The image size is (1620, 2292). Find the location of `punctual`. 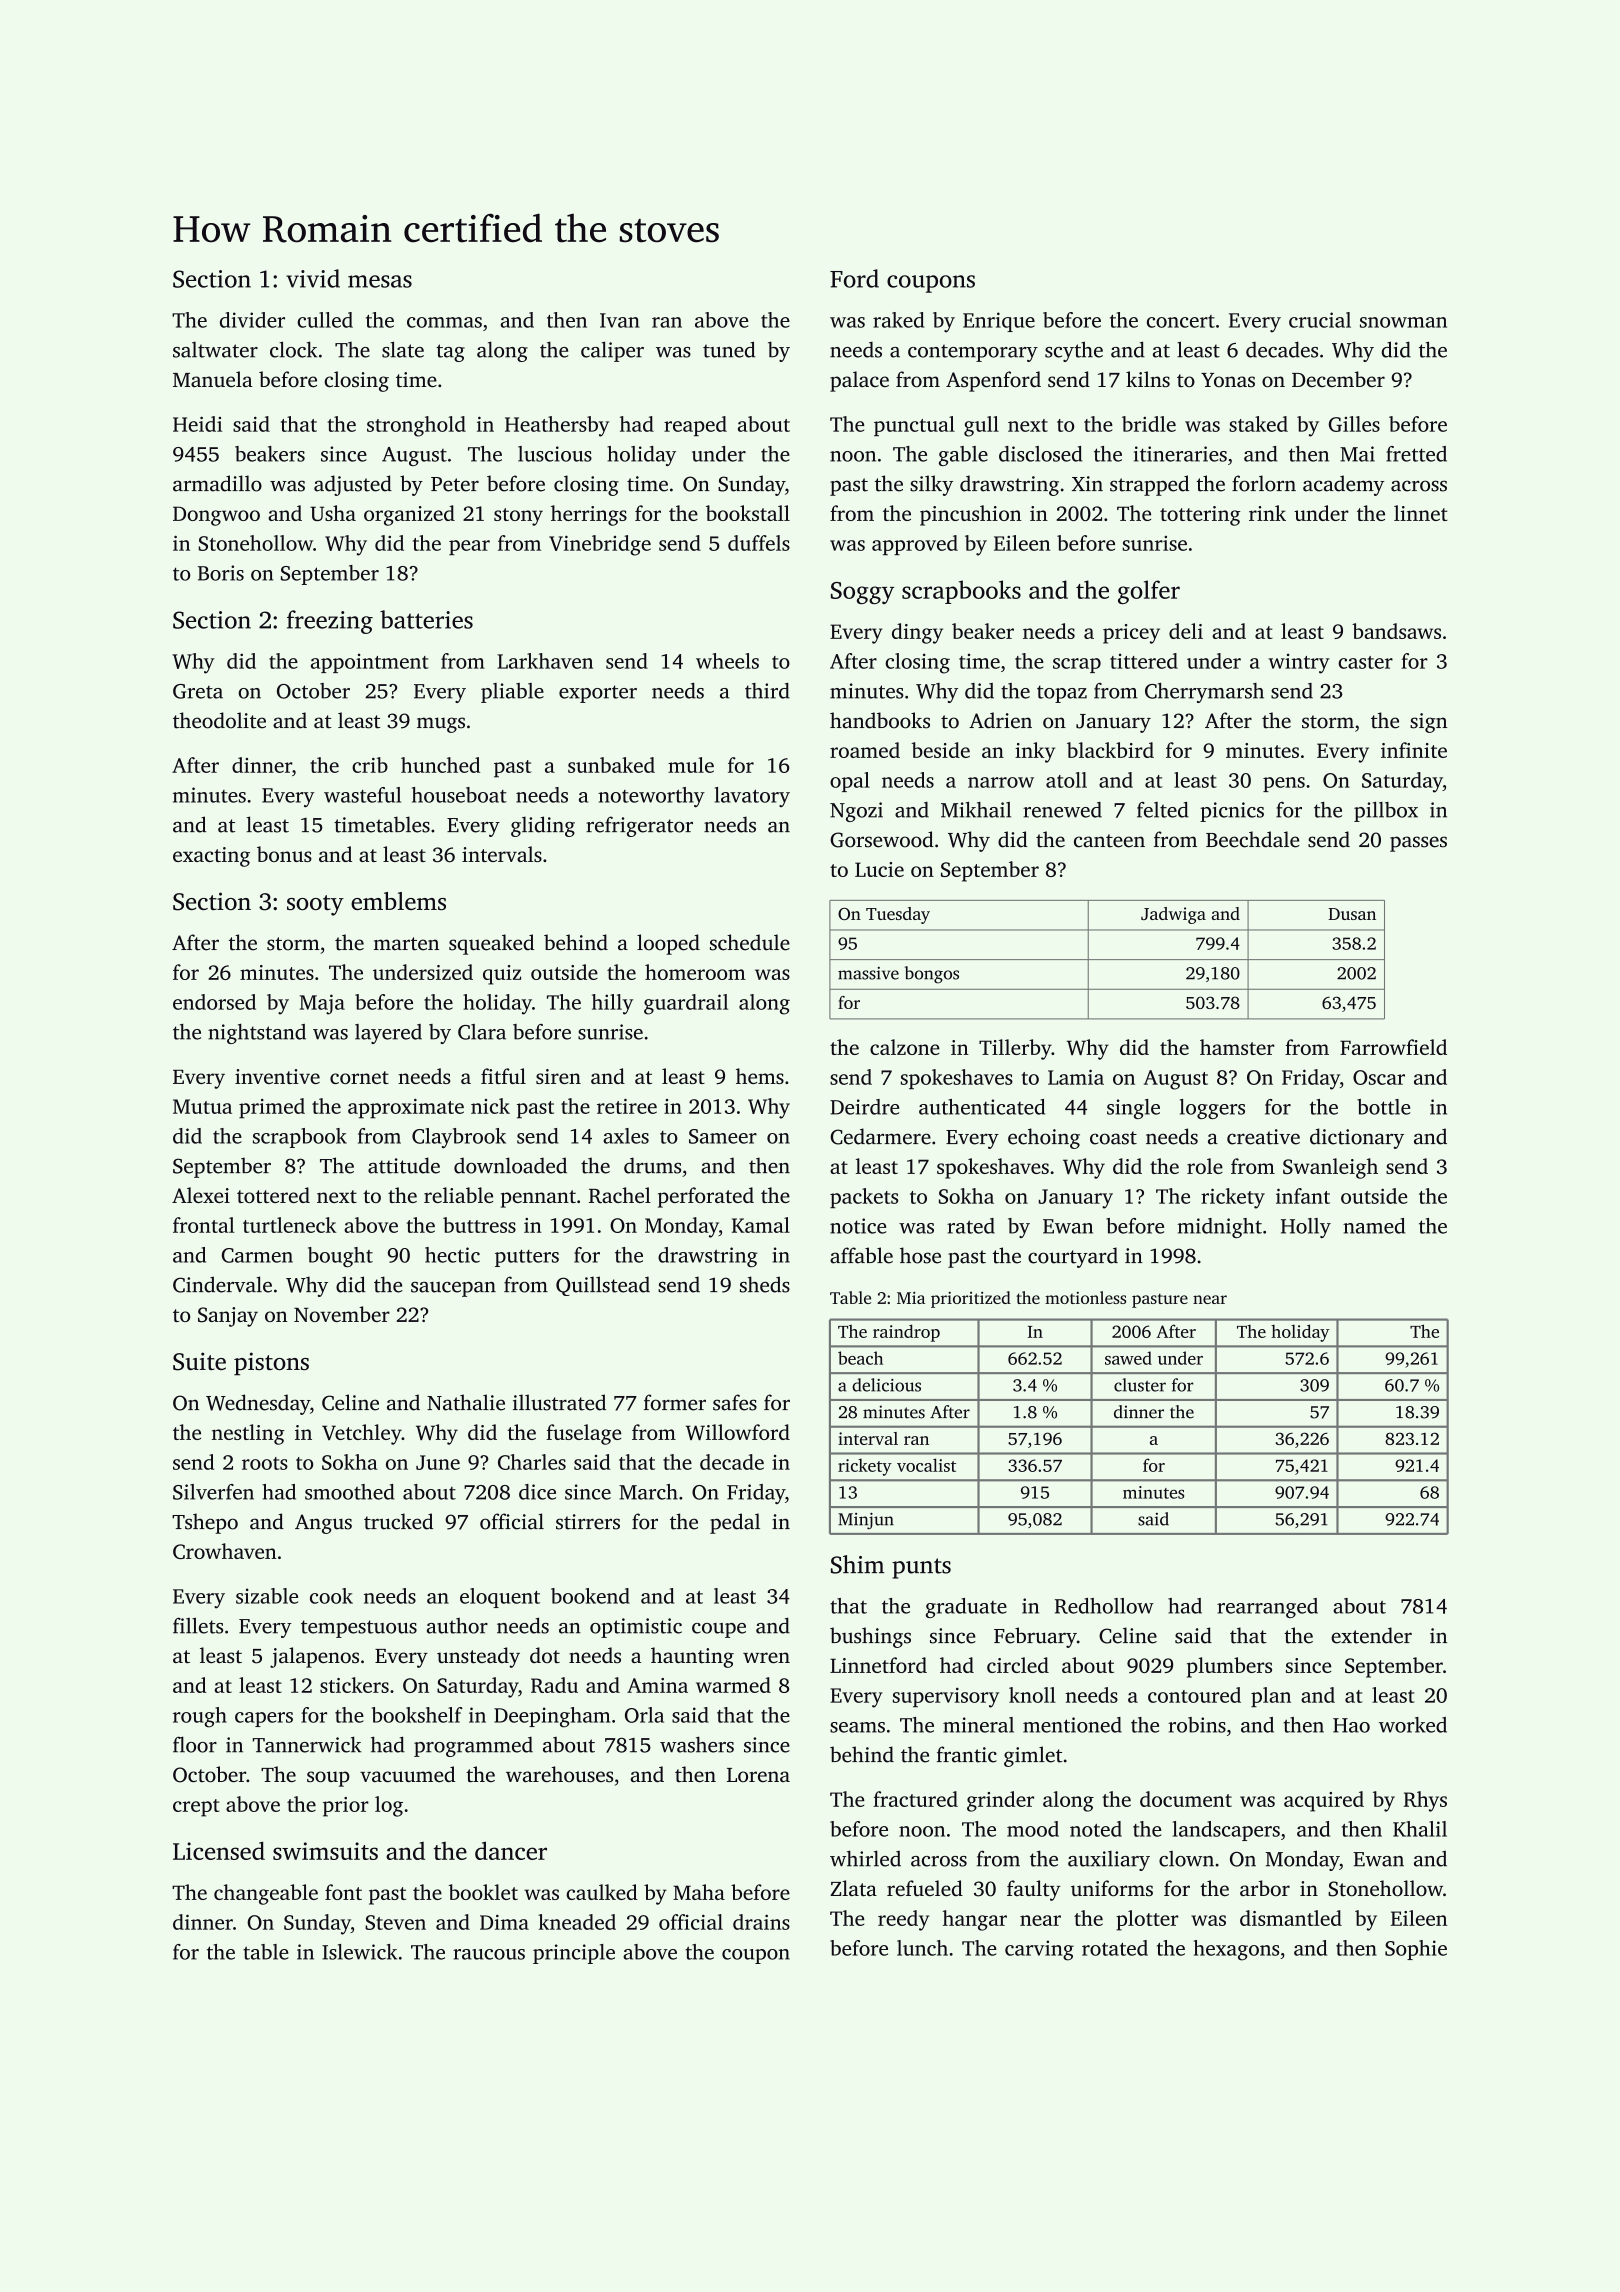

punctual is located at coordinates (914, 426).
